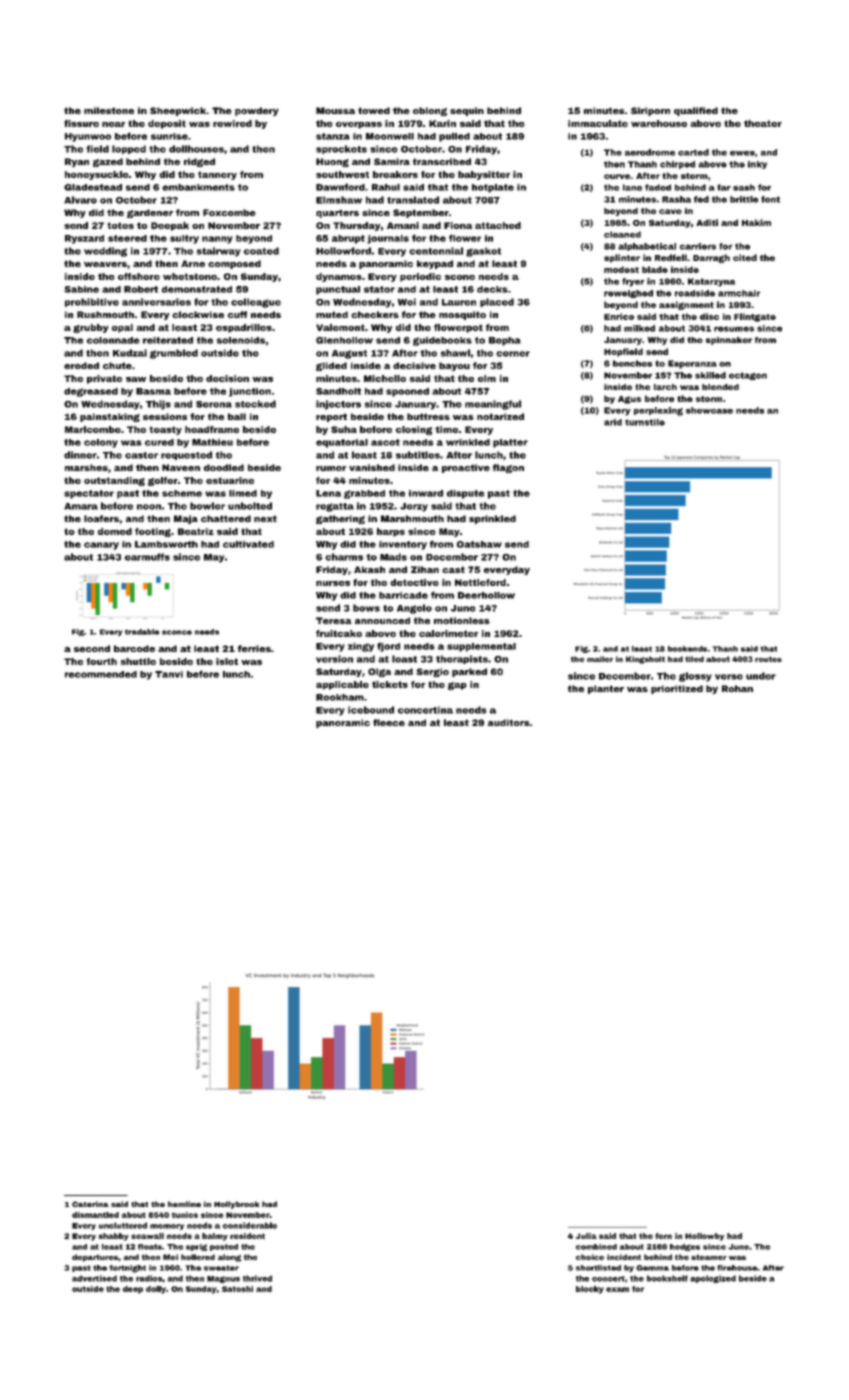  I want to click on painstaking, so click(110, 417).
